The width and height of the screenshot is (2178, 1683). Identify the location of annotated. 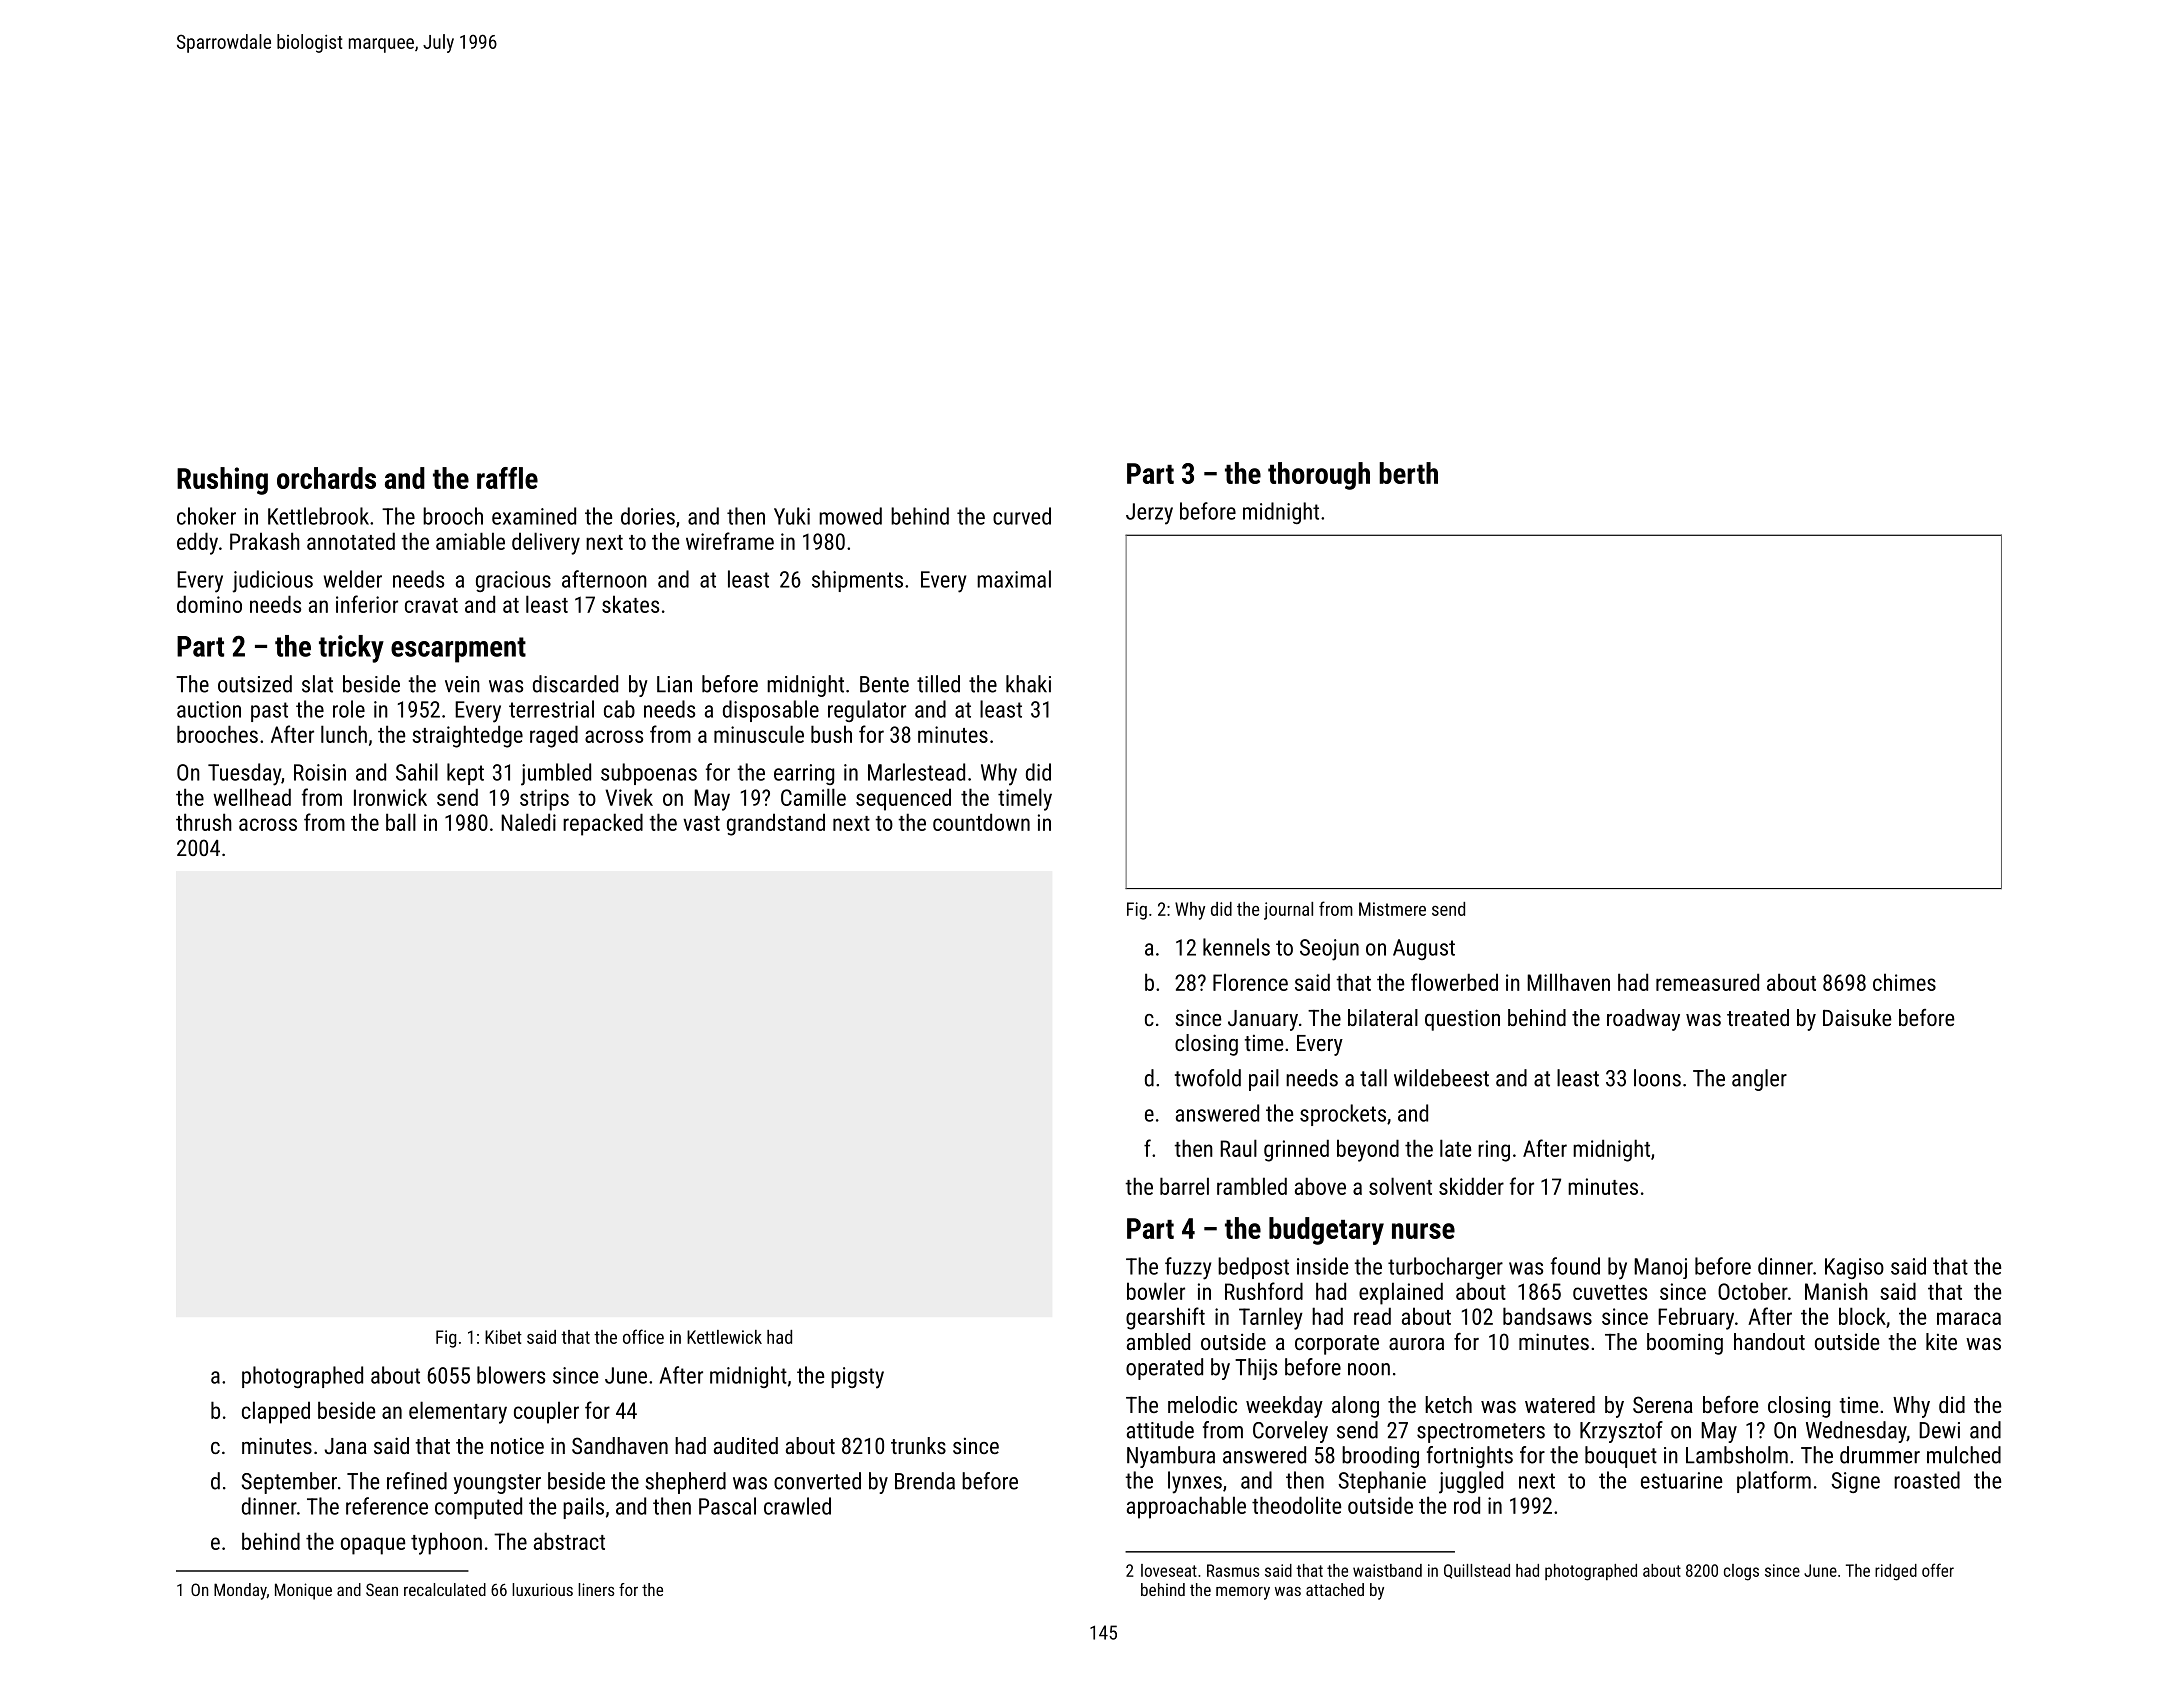
(351, 541).
